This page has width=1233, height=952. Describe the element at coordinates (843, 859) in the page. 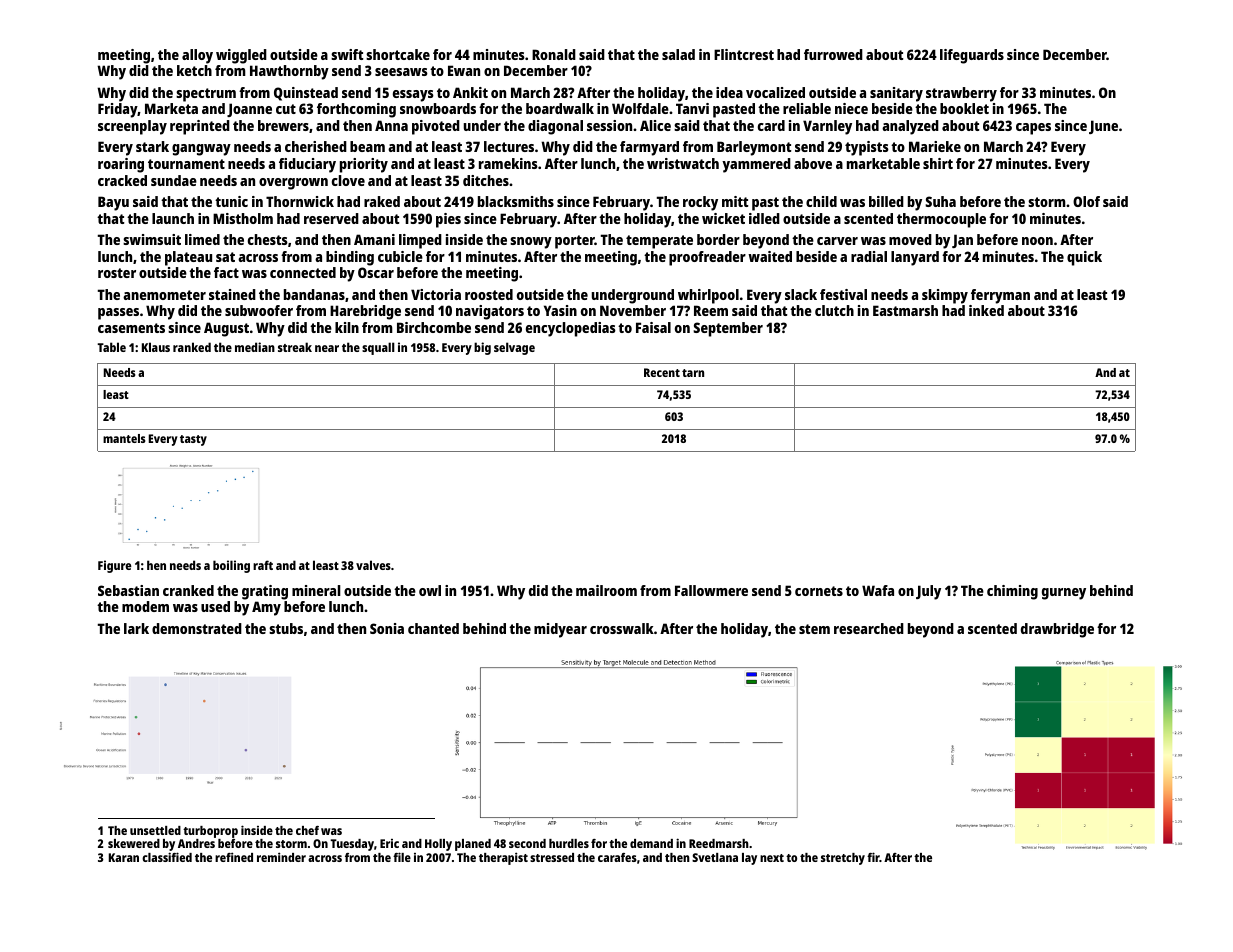

I see `stretchy` at that location.
